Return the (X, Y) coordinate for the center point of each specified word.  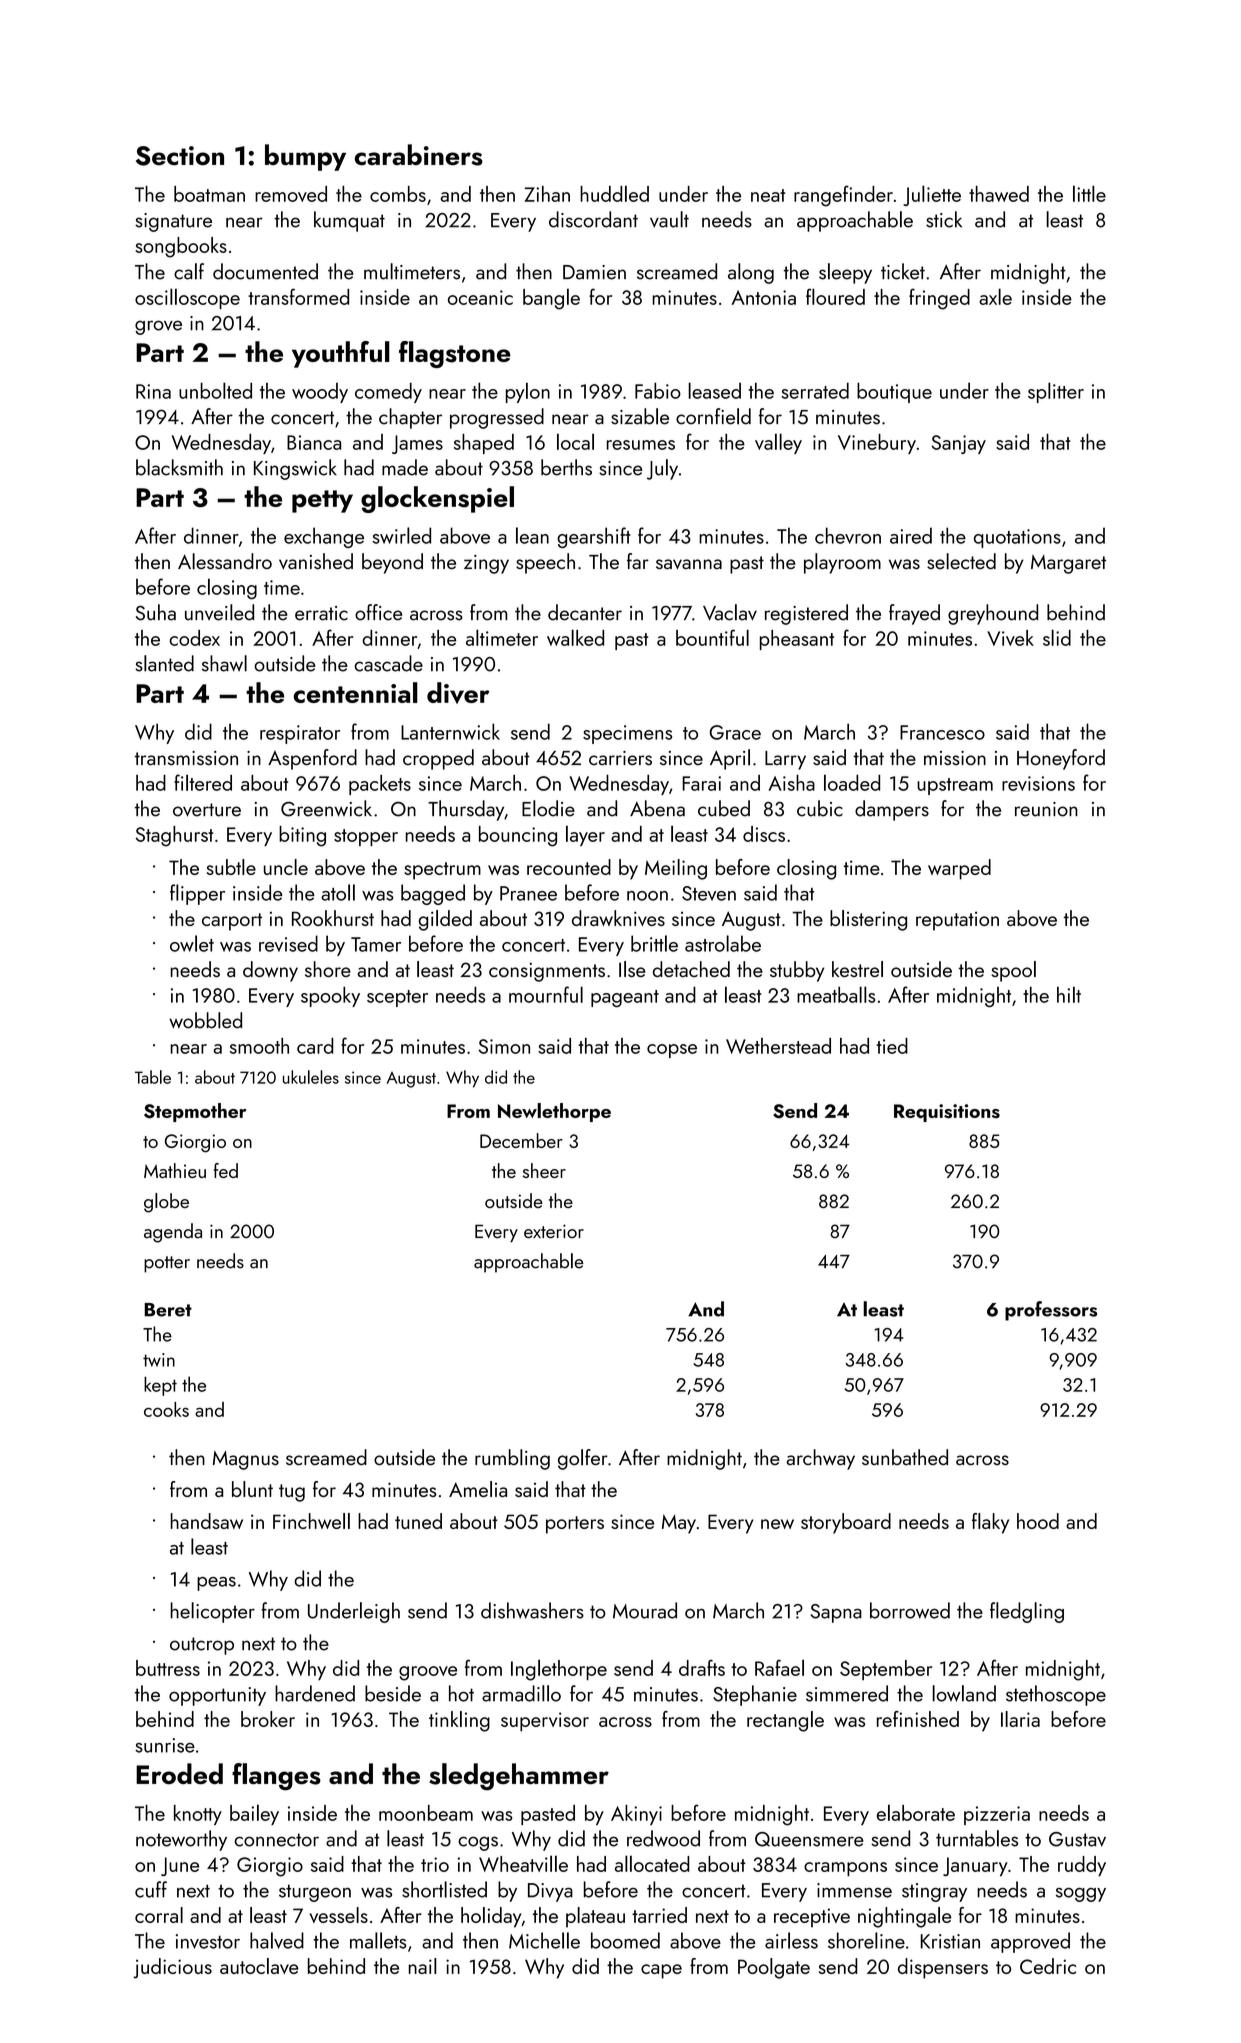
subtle (231, 867)
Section (180, 156)
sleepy (845, 273)
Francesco (942, 732)
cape (661, 1971)
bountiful (712, 637)
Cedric (1048, 1966)
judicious (172, 1968)
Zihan (547, 194)
